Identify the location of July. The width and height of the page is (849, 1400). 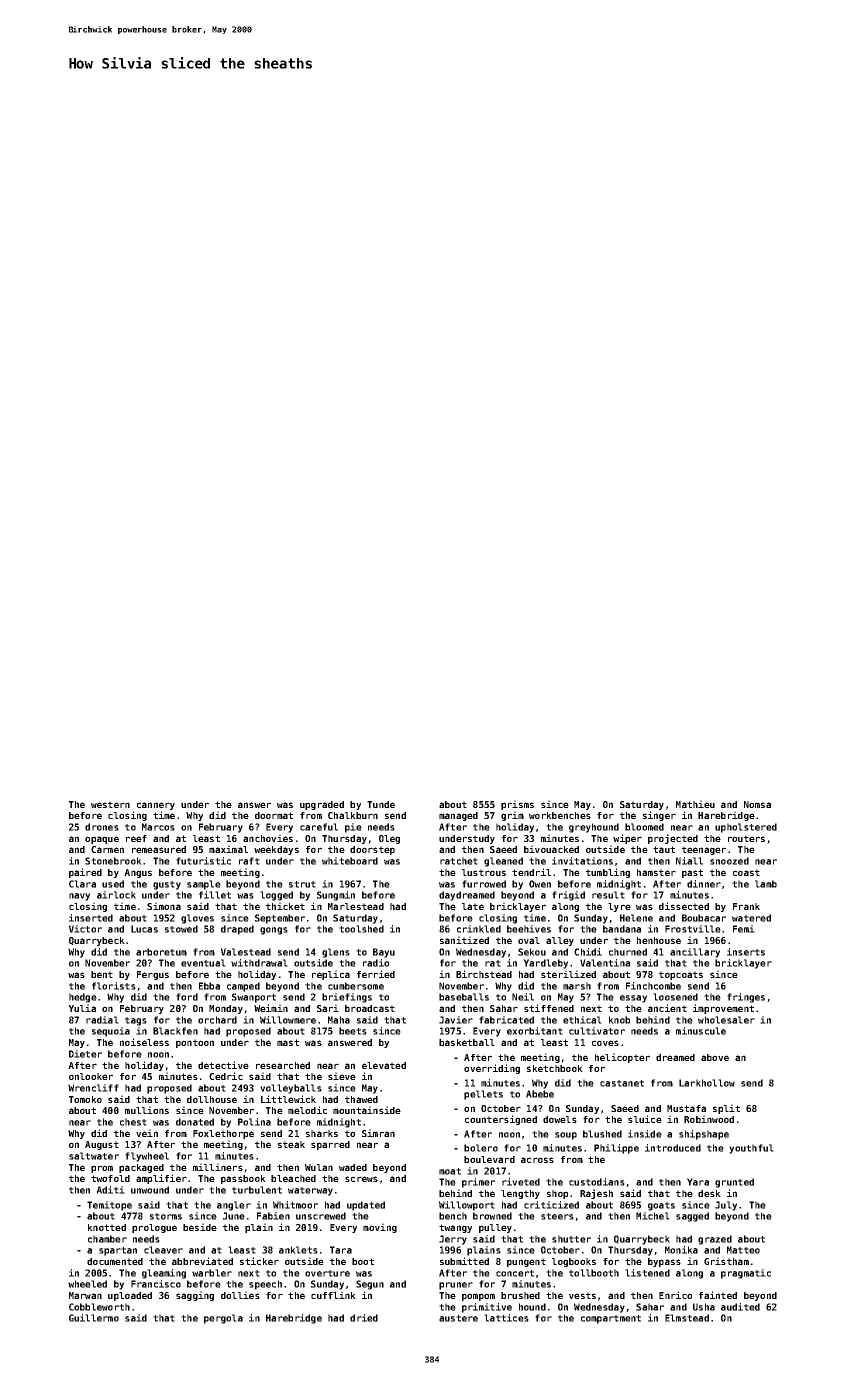
(726, 1206).
